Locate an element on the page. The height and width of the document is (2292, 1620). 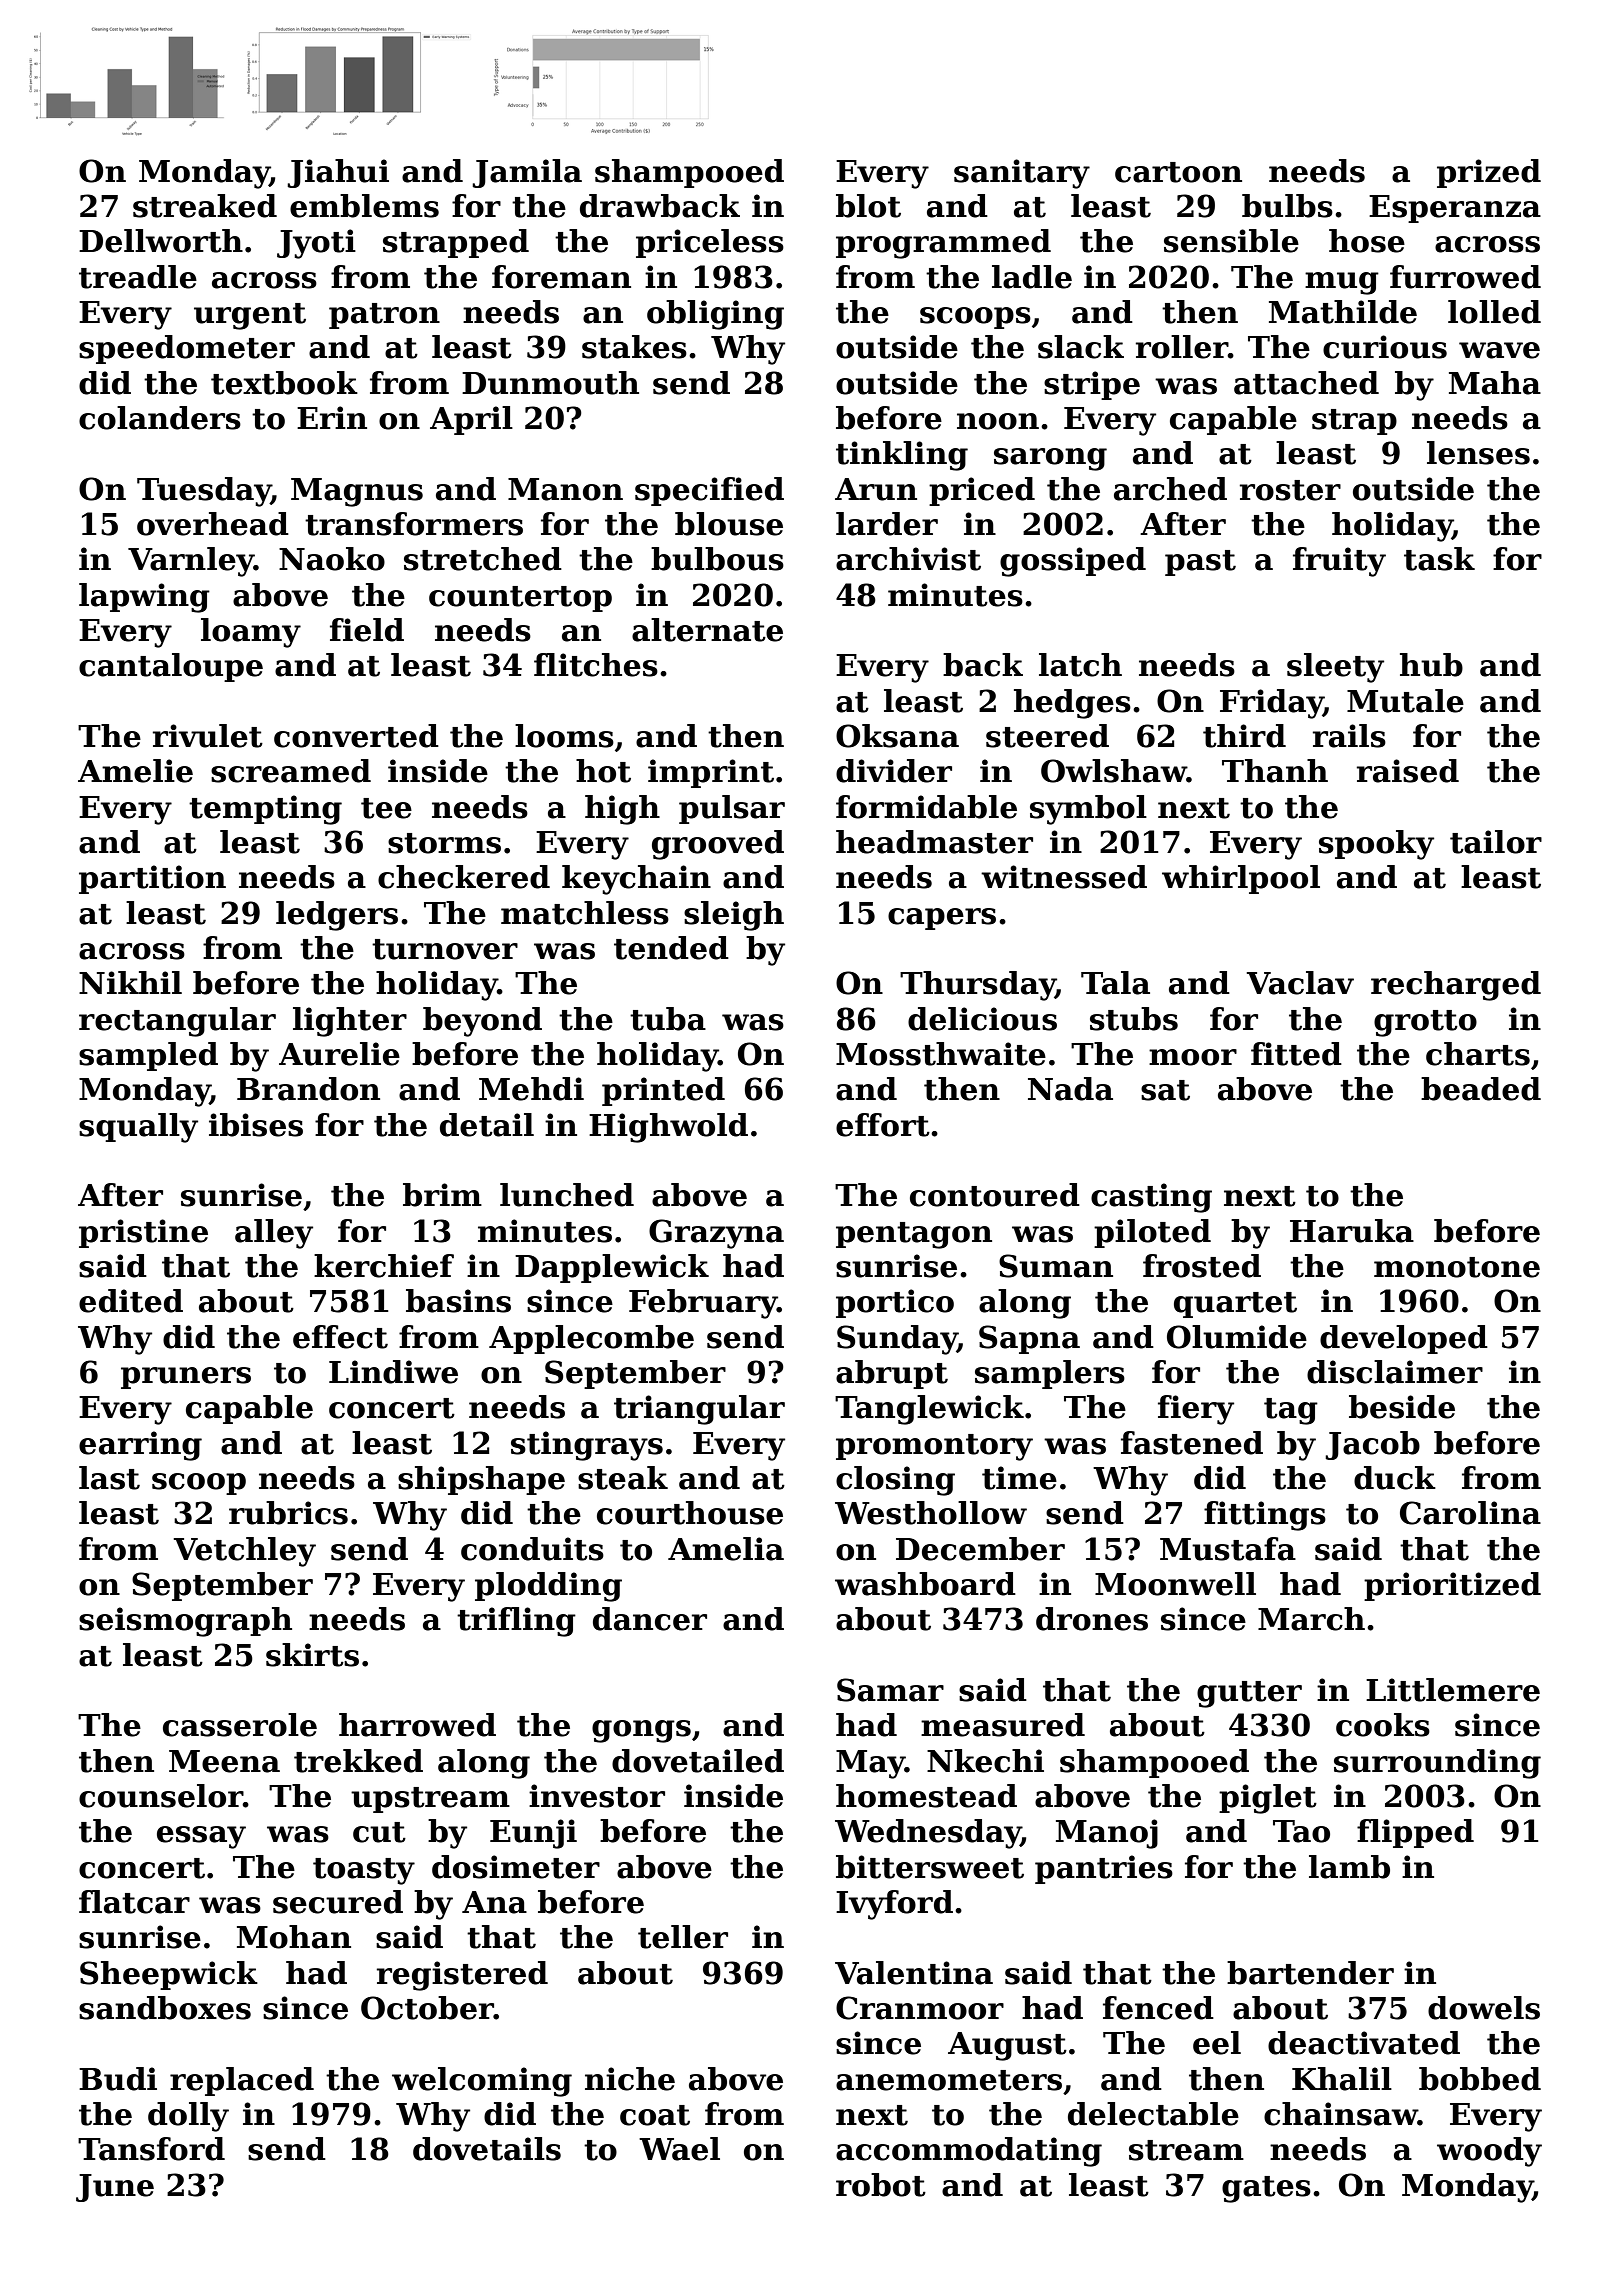
plodding is located at coordinates (548, 1587).
